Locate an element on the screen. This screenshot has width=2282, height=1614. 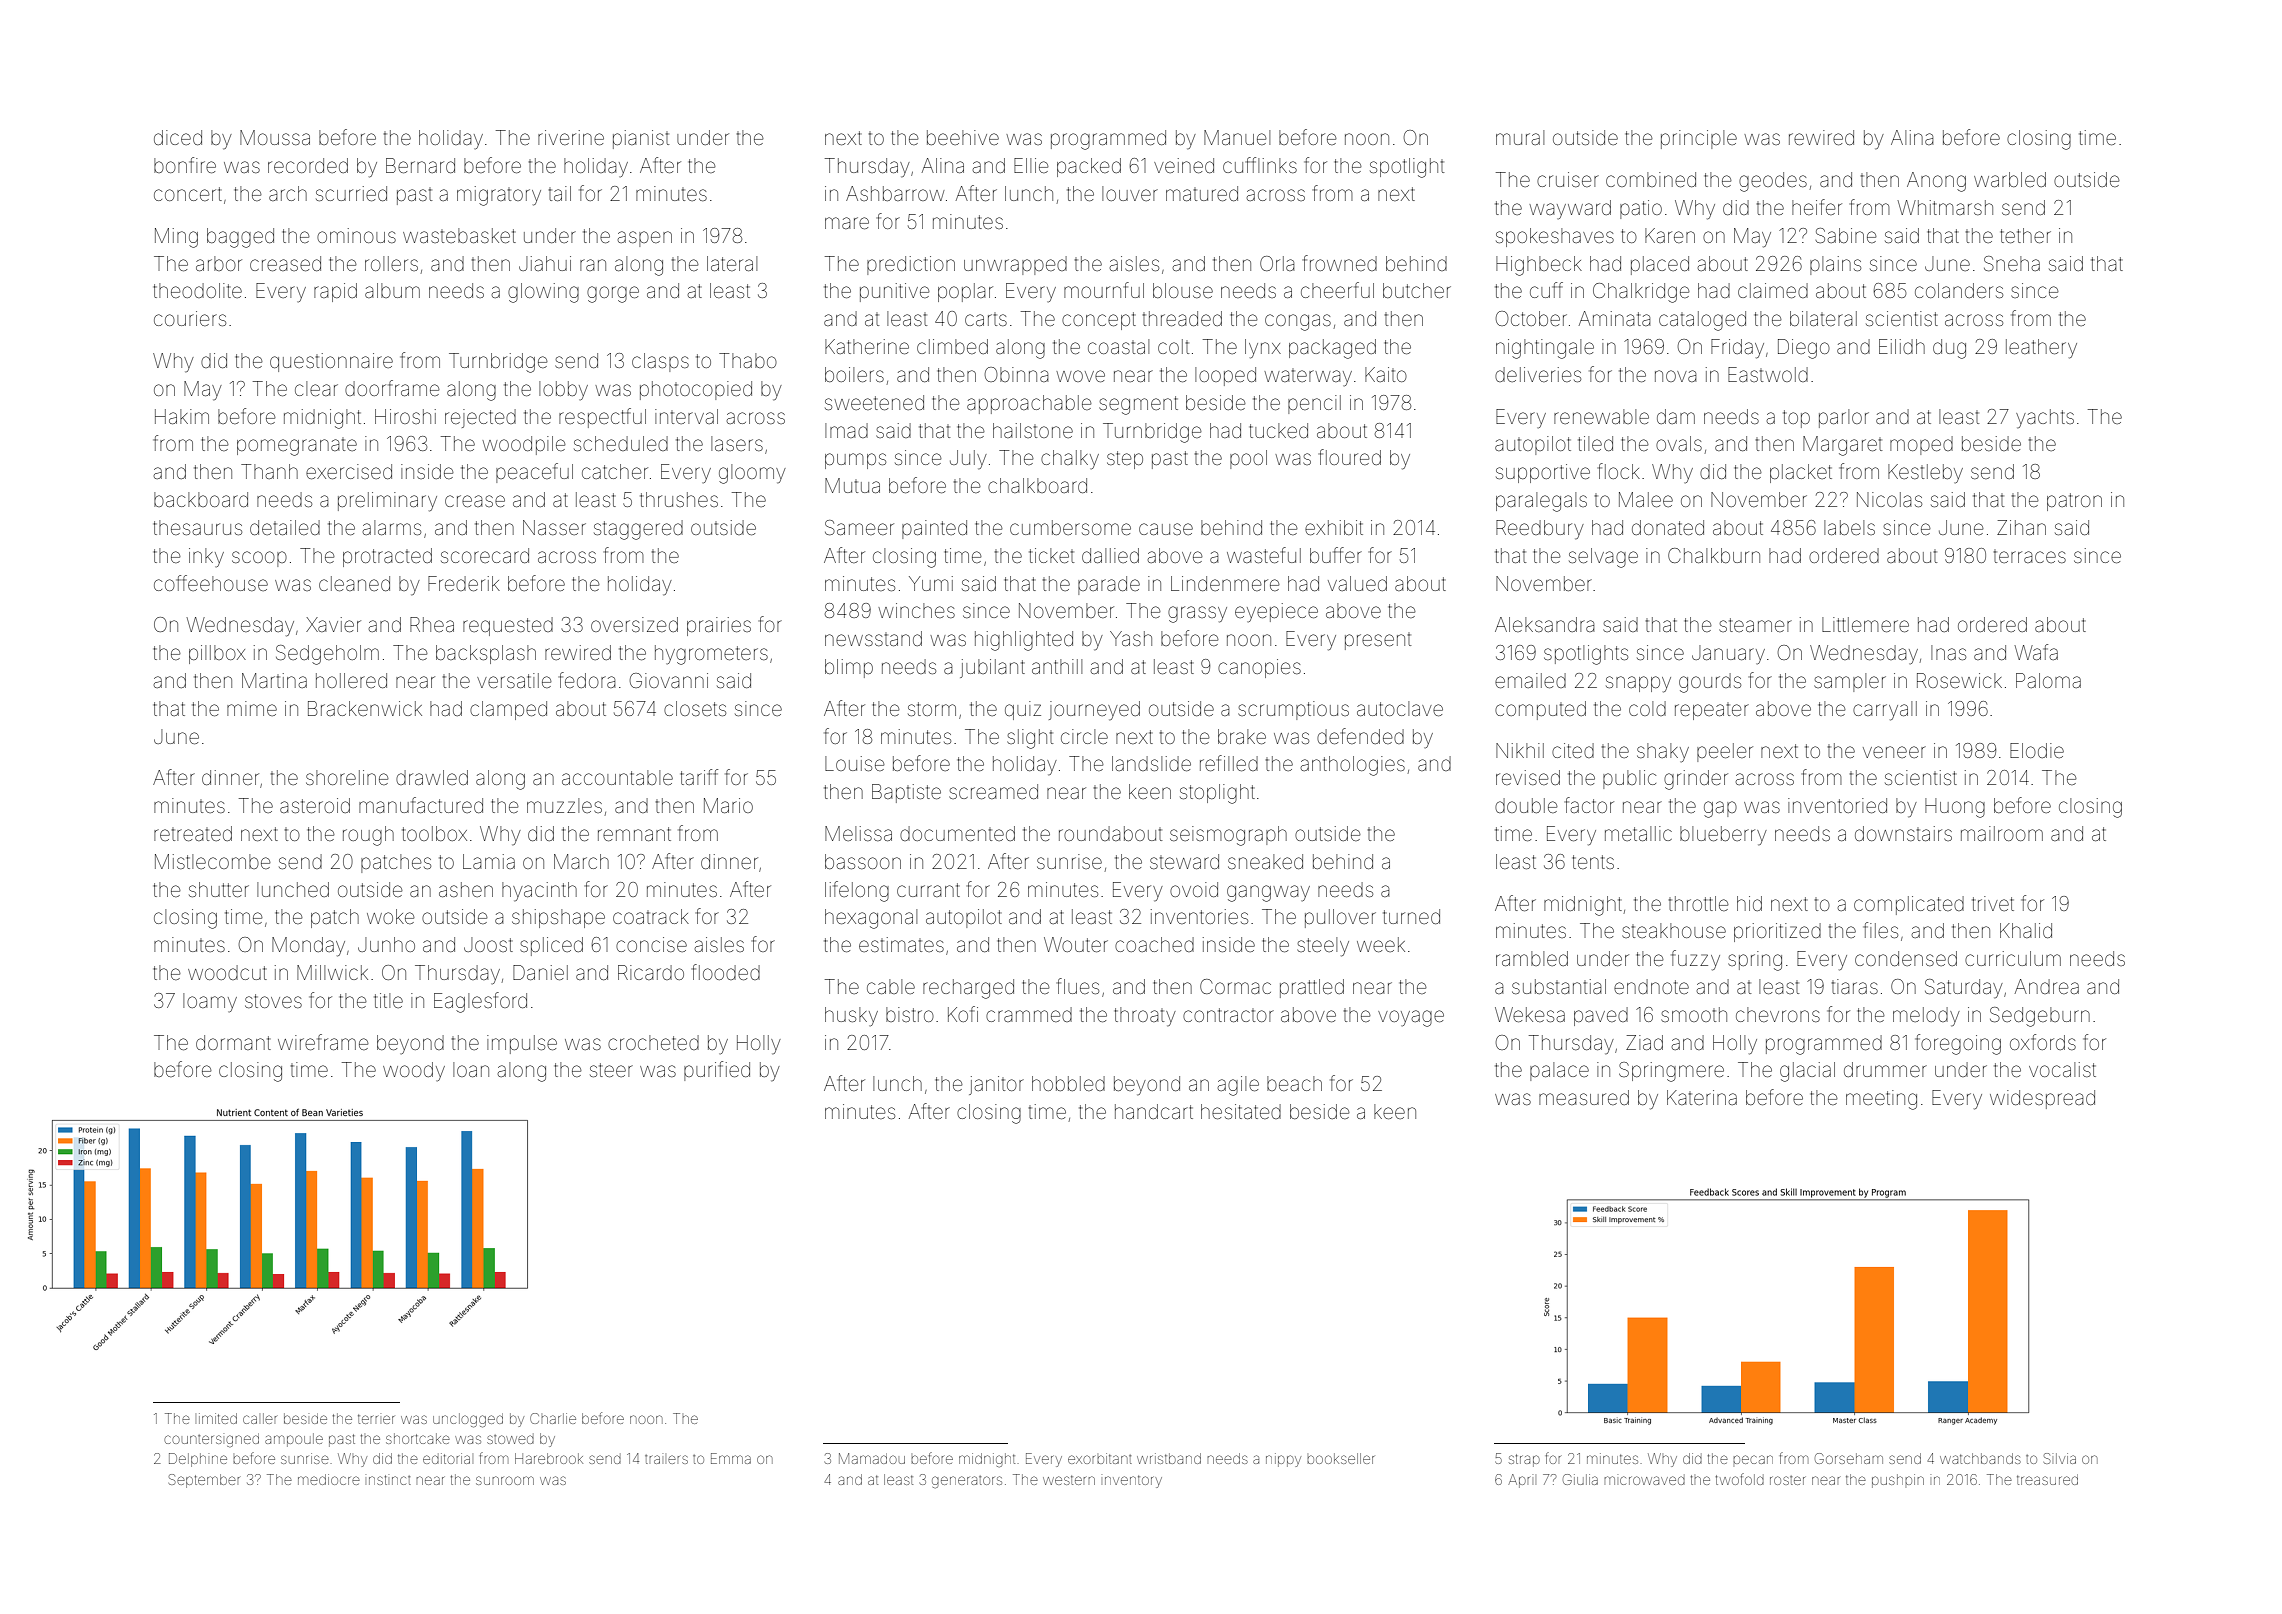
terrier is located at coordinates (376, 1419).
